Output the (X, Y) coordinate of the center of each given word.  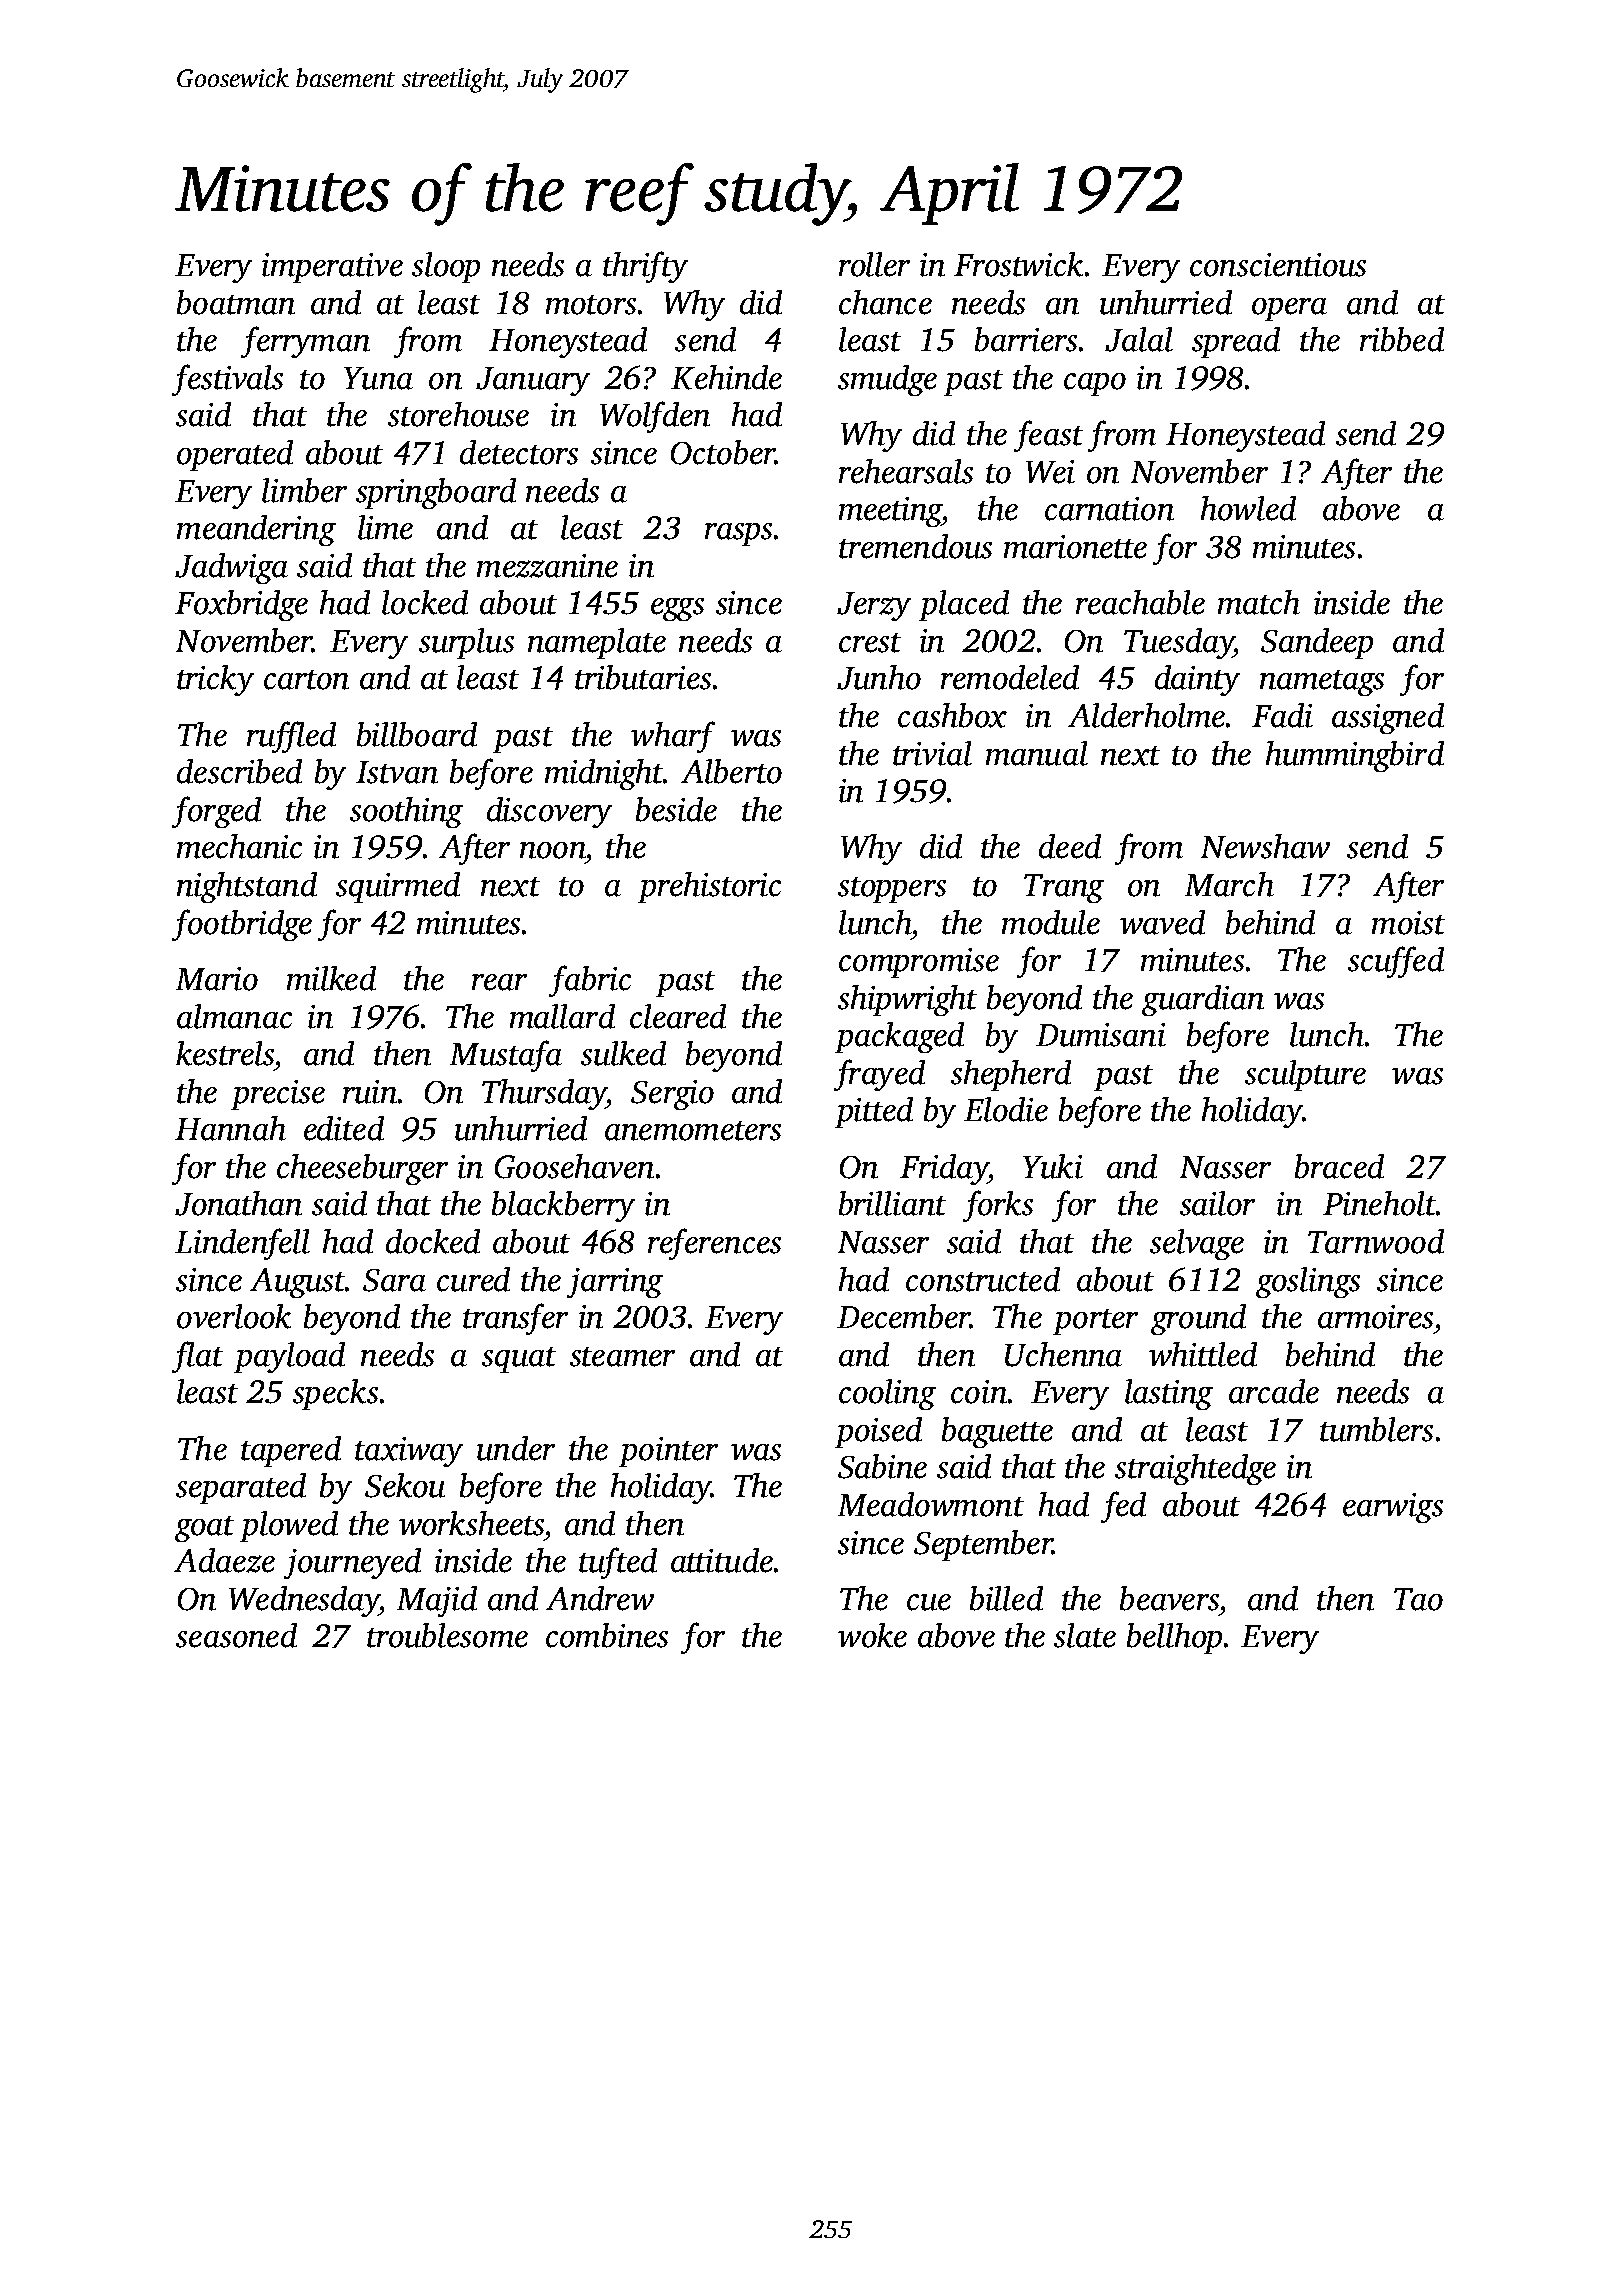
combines (607, 1635)
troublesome (447, 1635)
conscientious (1278, 265)
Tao (1418, 1599)
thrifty (645, 267)
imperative (332, 268)
